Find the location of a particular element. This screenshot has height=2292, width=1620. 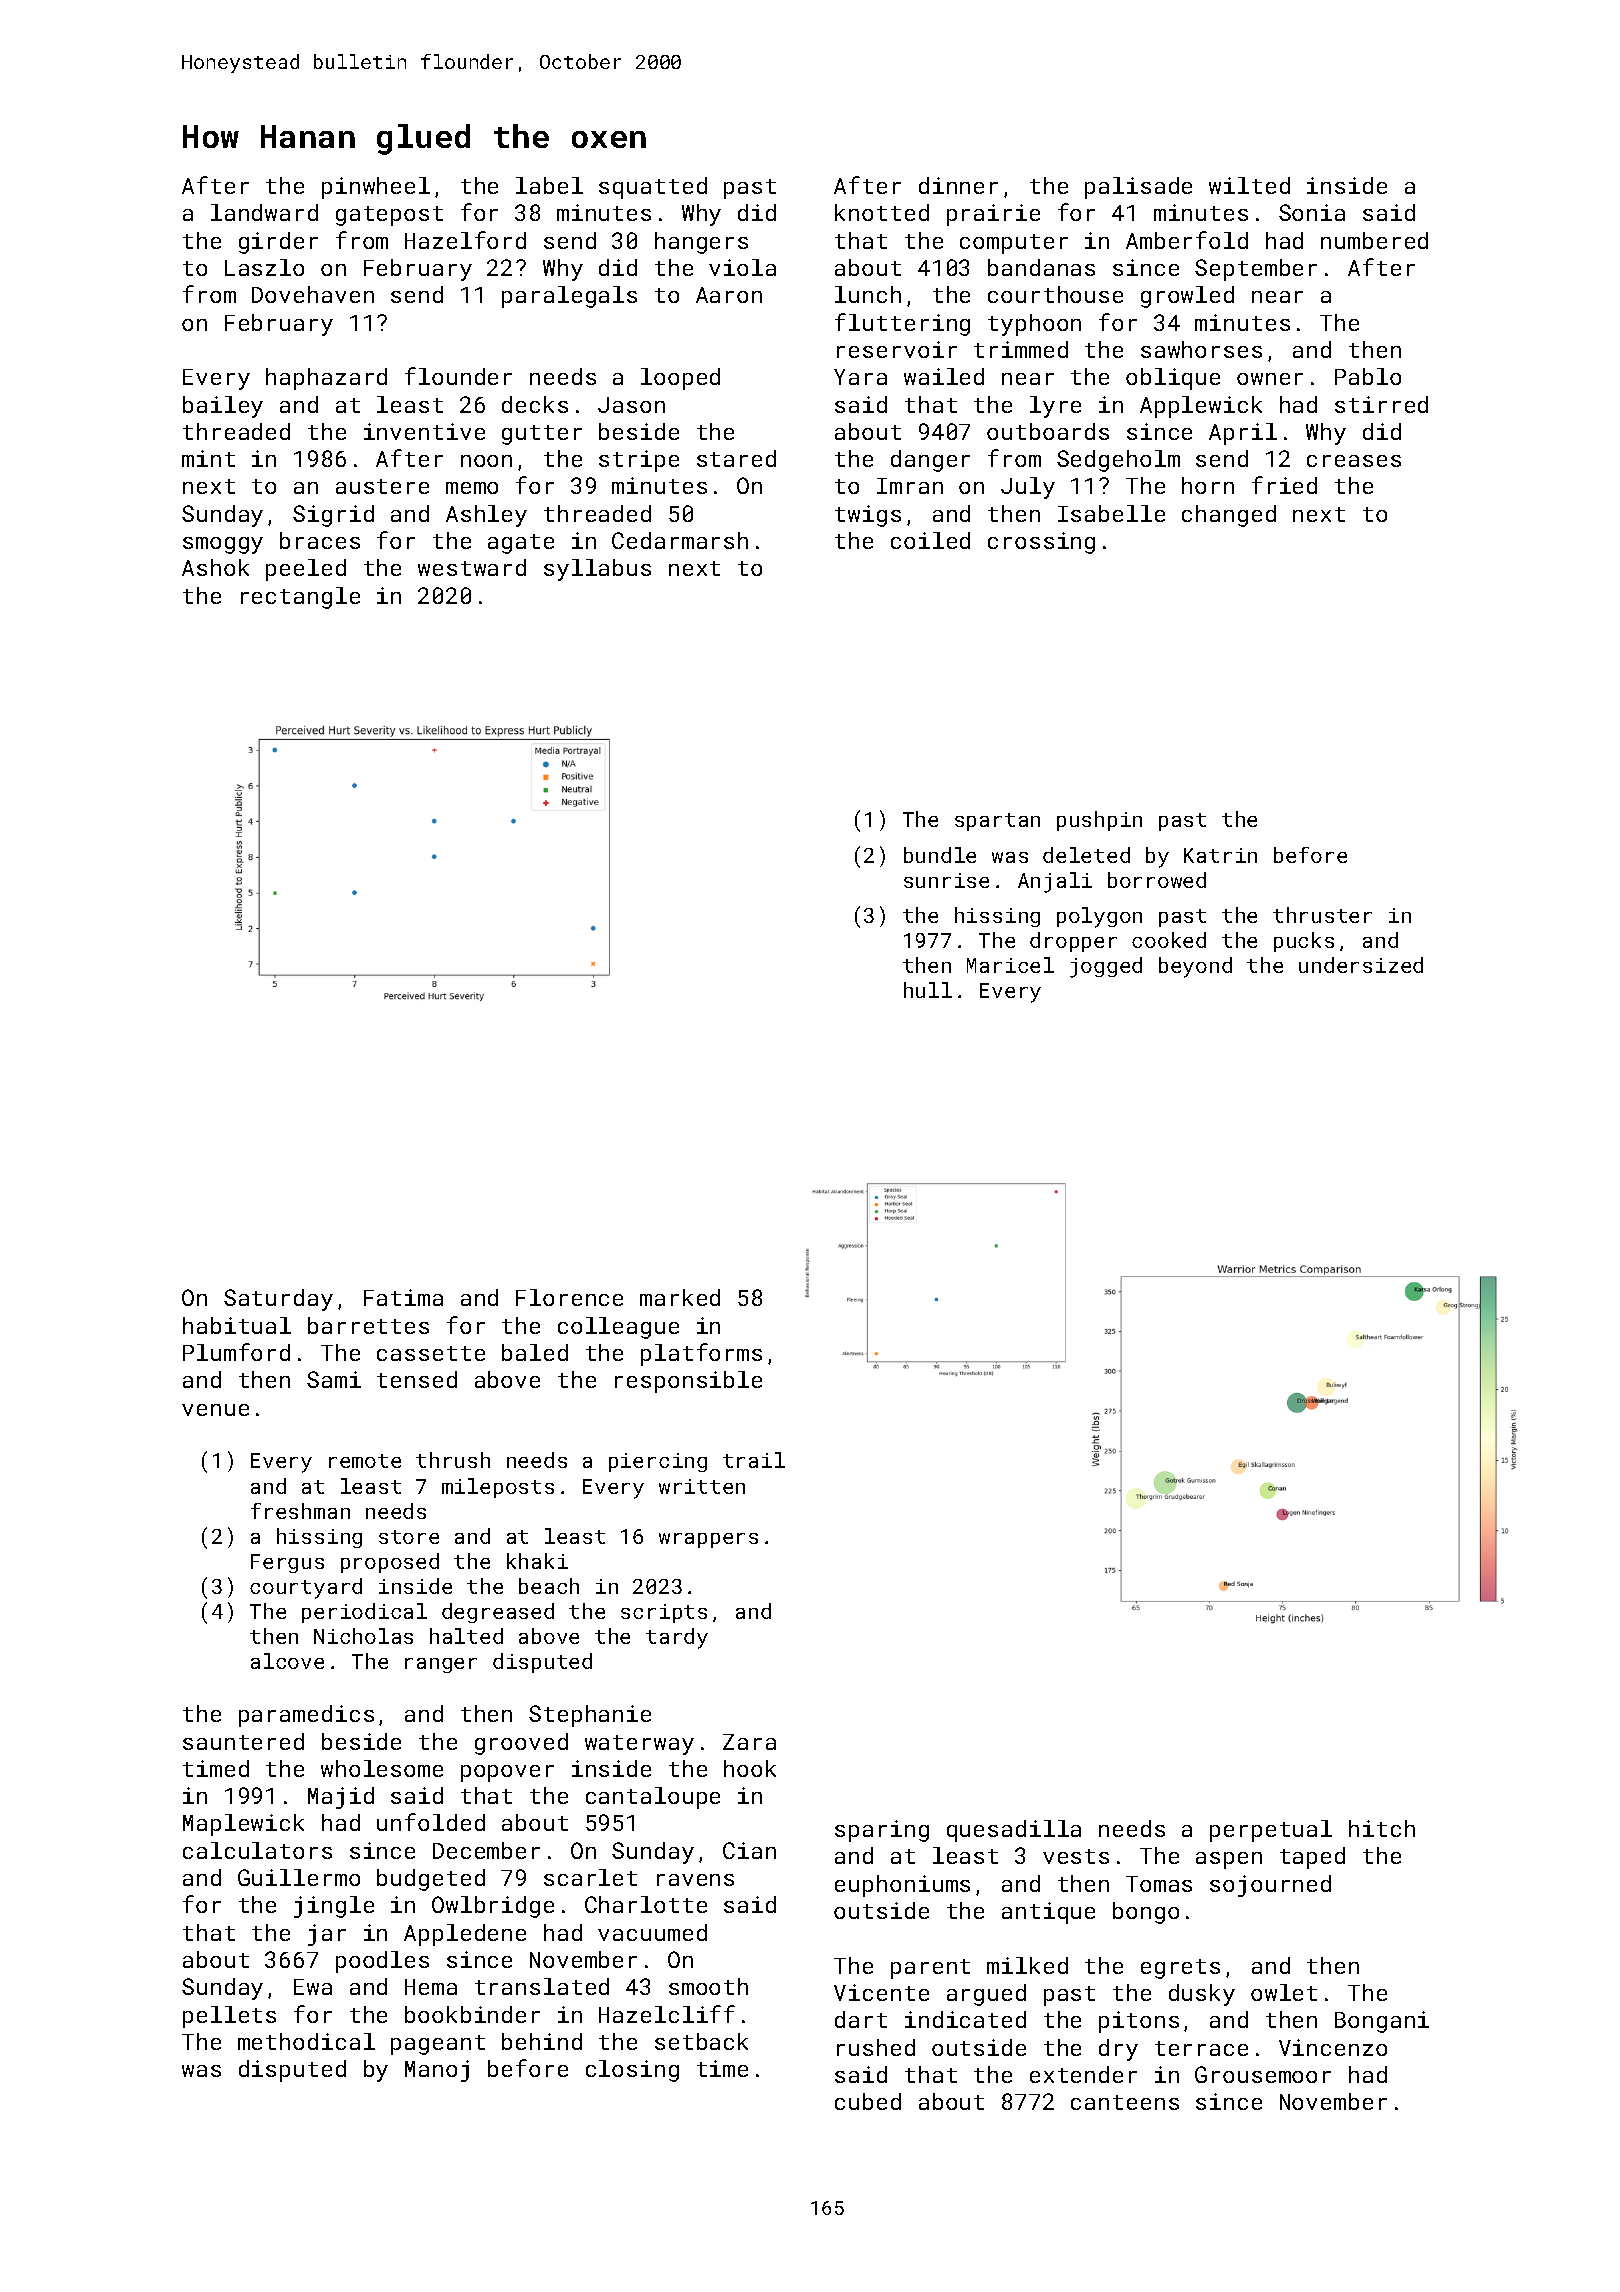

degreased is located at coordinates (498, 1613).
